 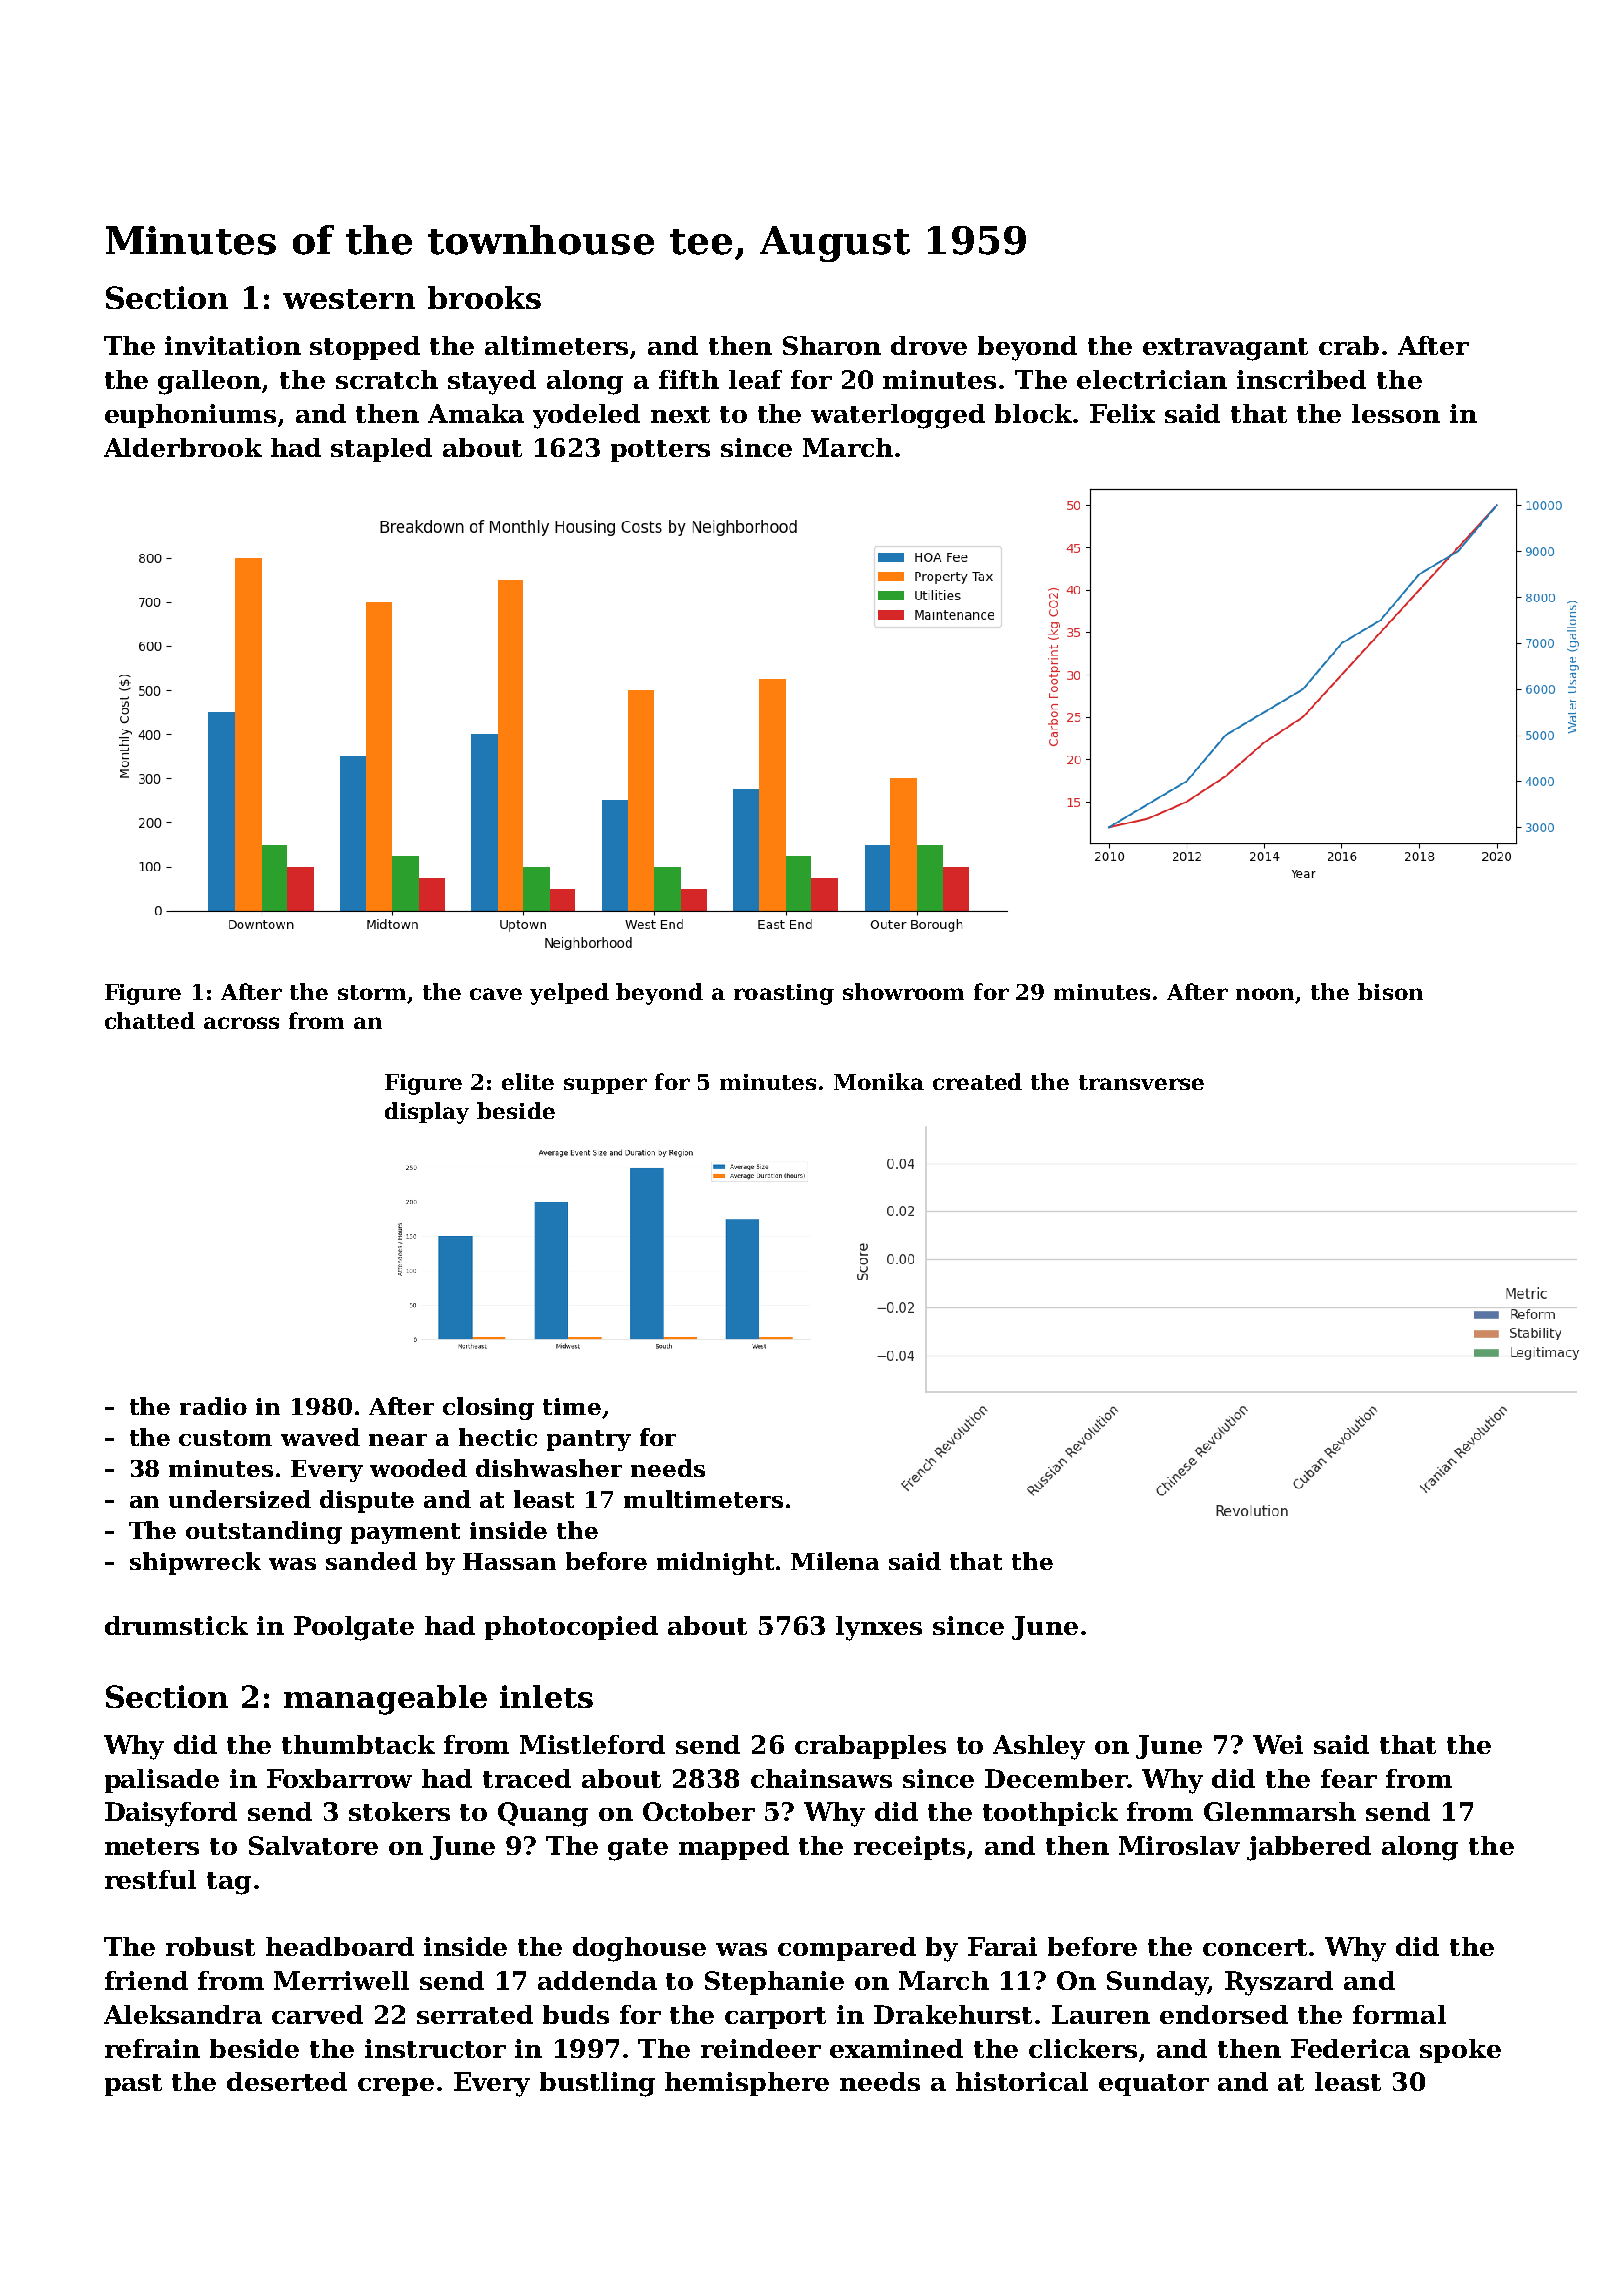 What do you see at coordinates (784, 994) in the document?
I see `roasting` at bounding box center [784, 994].
